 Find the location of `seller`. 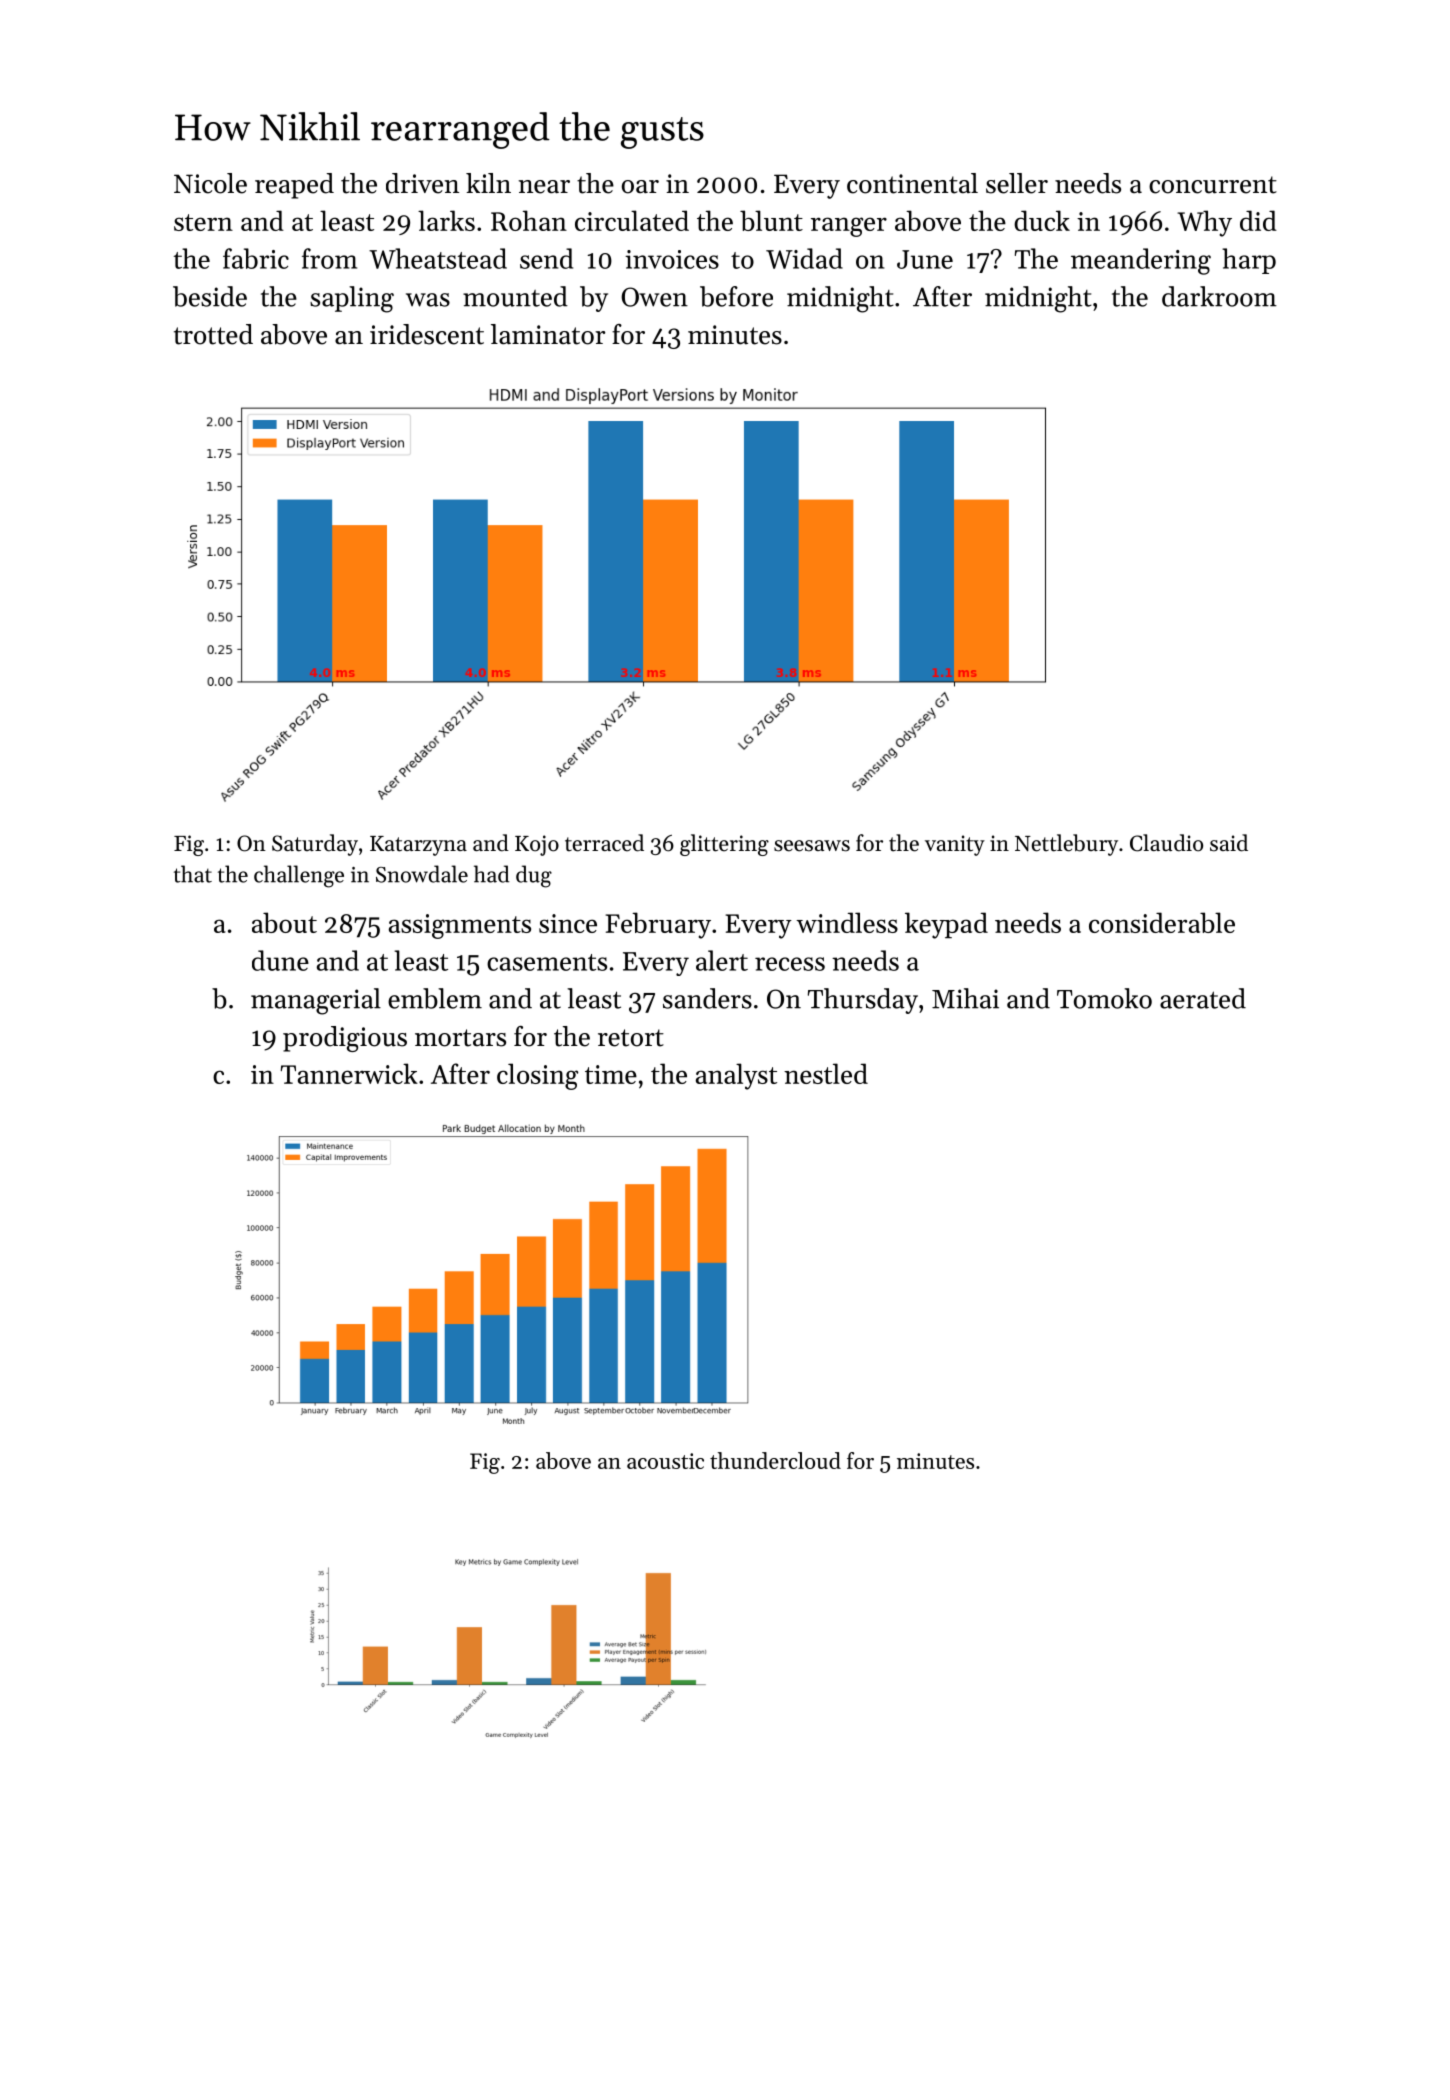

seller is located at coordinates (1017, 183).
